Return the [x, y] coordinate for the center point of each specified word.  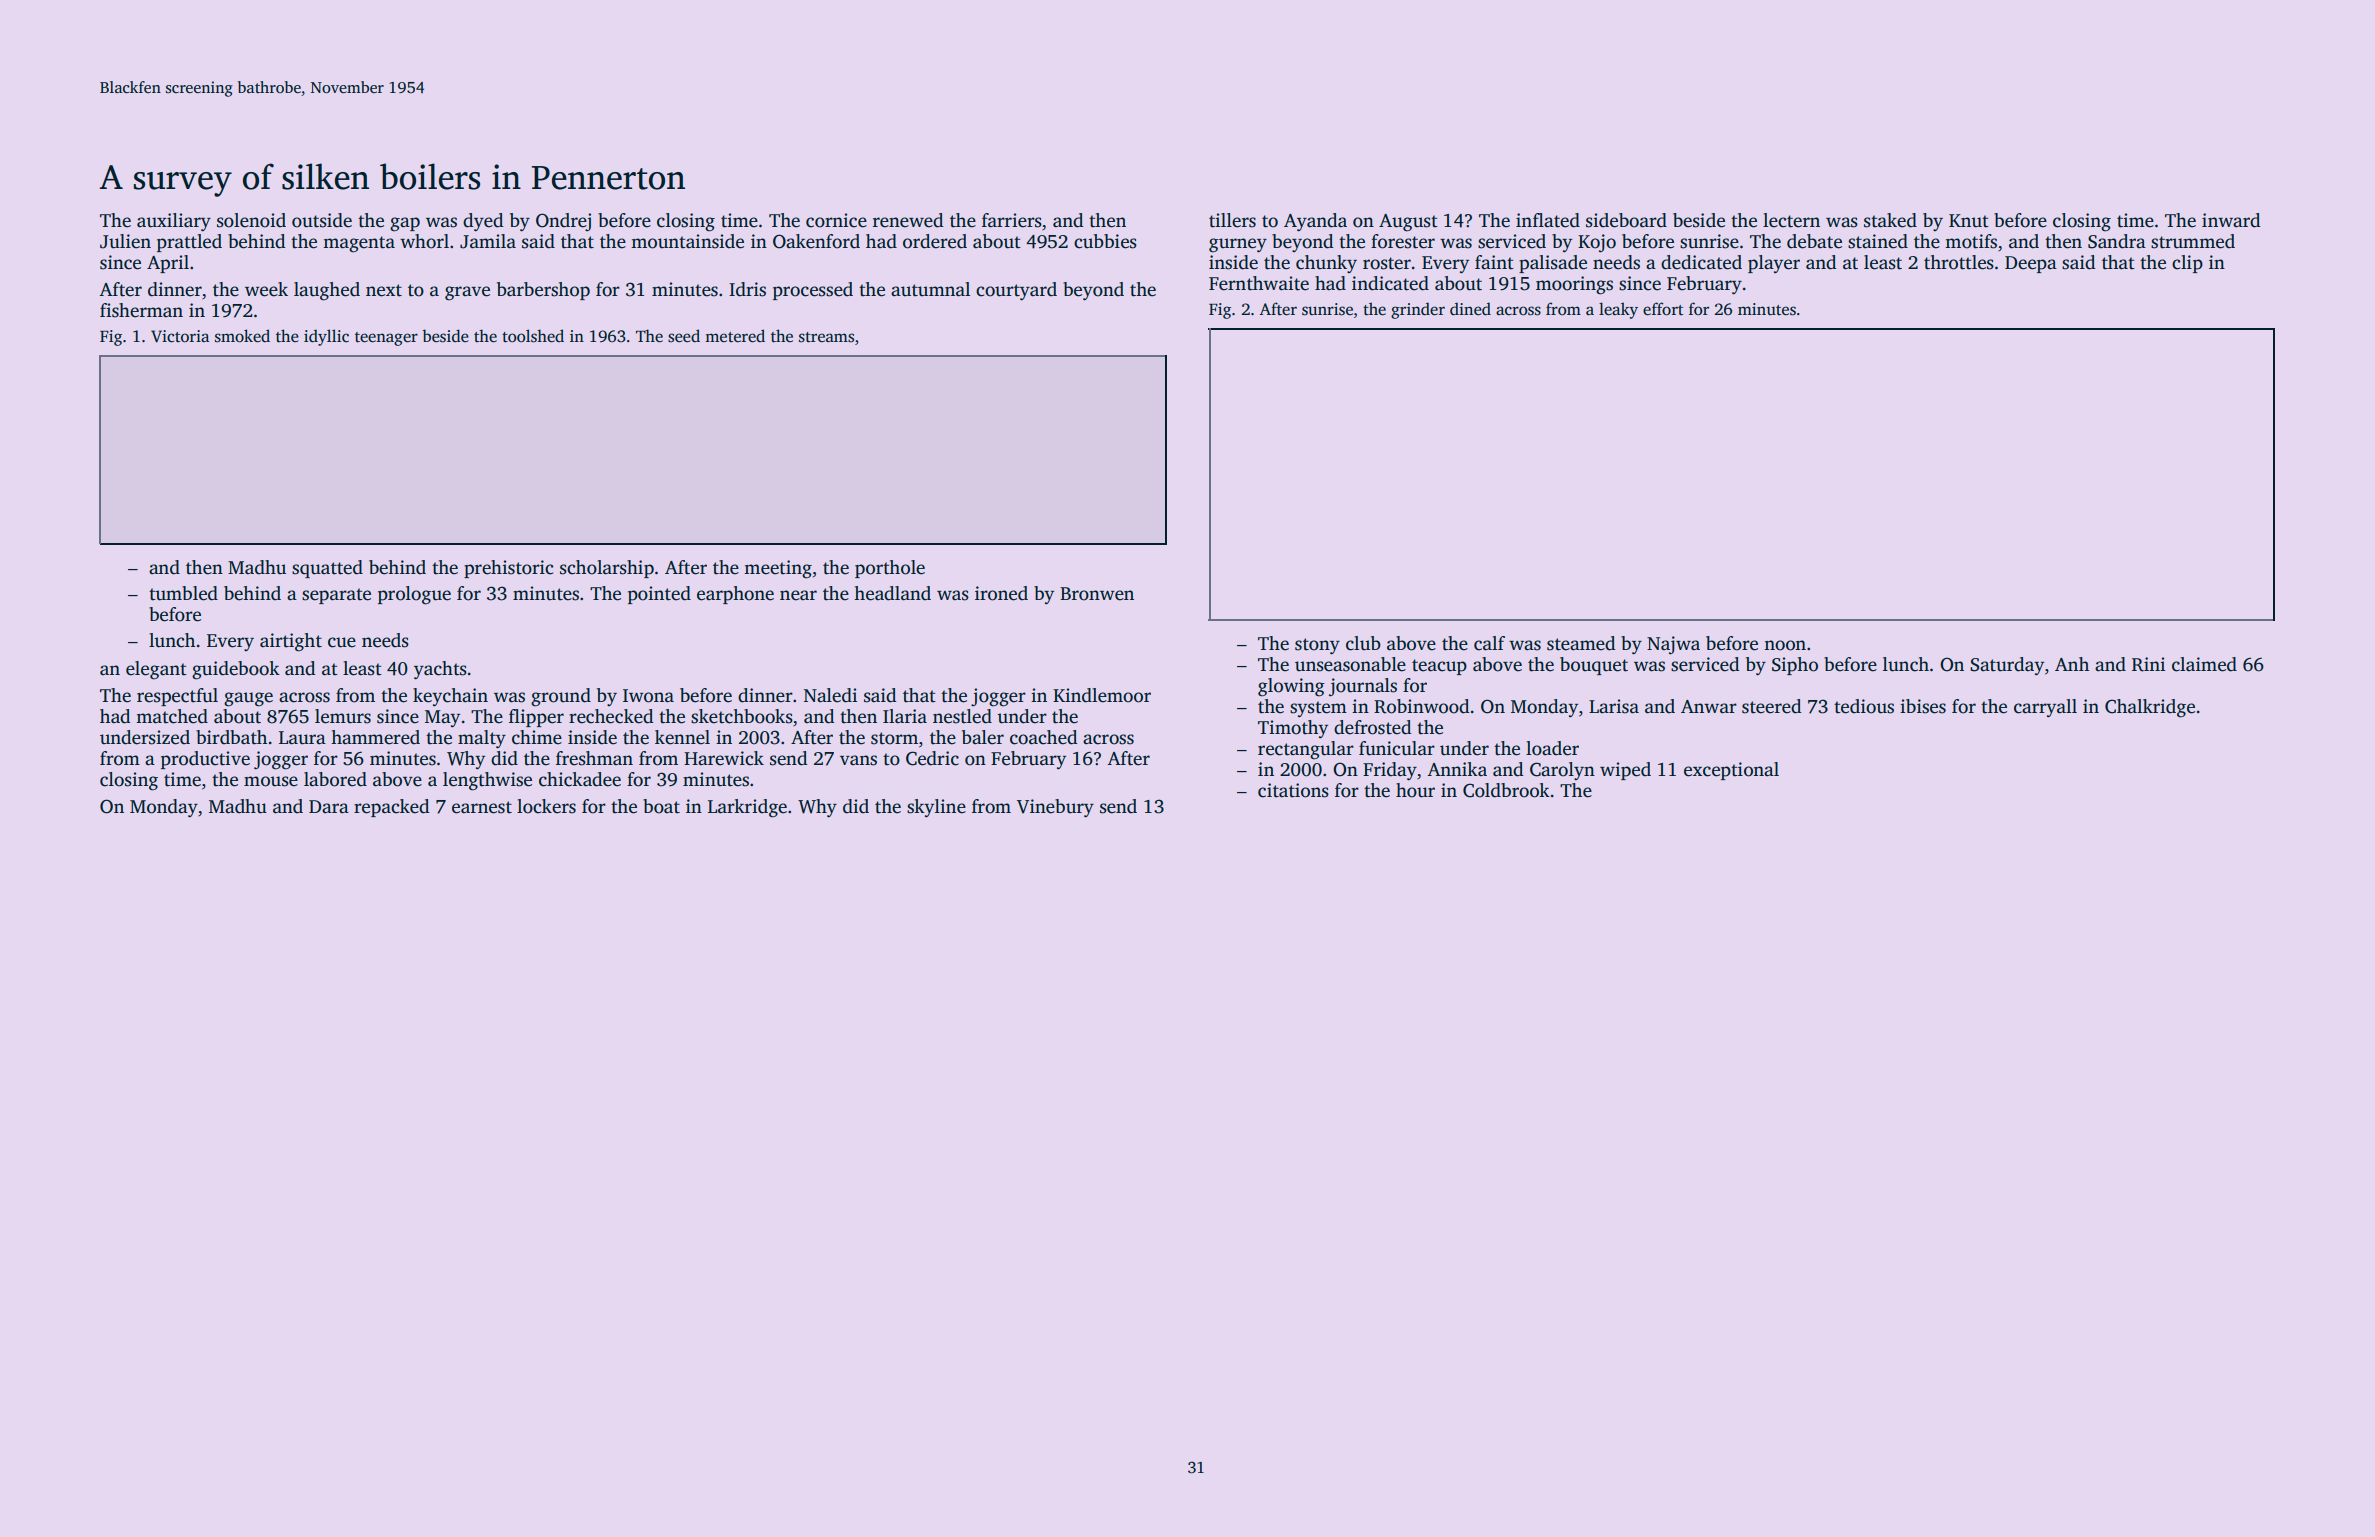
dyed [483, 222]
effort [1663, 309]
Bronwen [1097, 594]
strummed [2193, 241]
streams [826, 337]
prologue [414, 595]
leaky [1618, 310]
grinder [1418, 310]
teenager [386, 339]
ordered [935, 241]
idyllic [326, 337]
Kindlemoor [1102, 695]
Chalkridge [2150, 708]
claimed [2204, 664]
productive [205, 760]
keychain [450, 697]
